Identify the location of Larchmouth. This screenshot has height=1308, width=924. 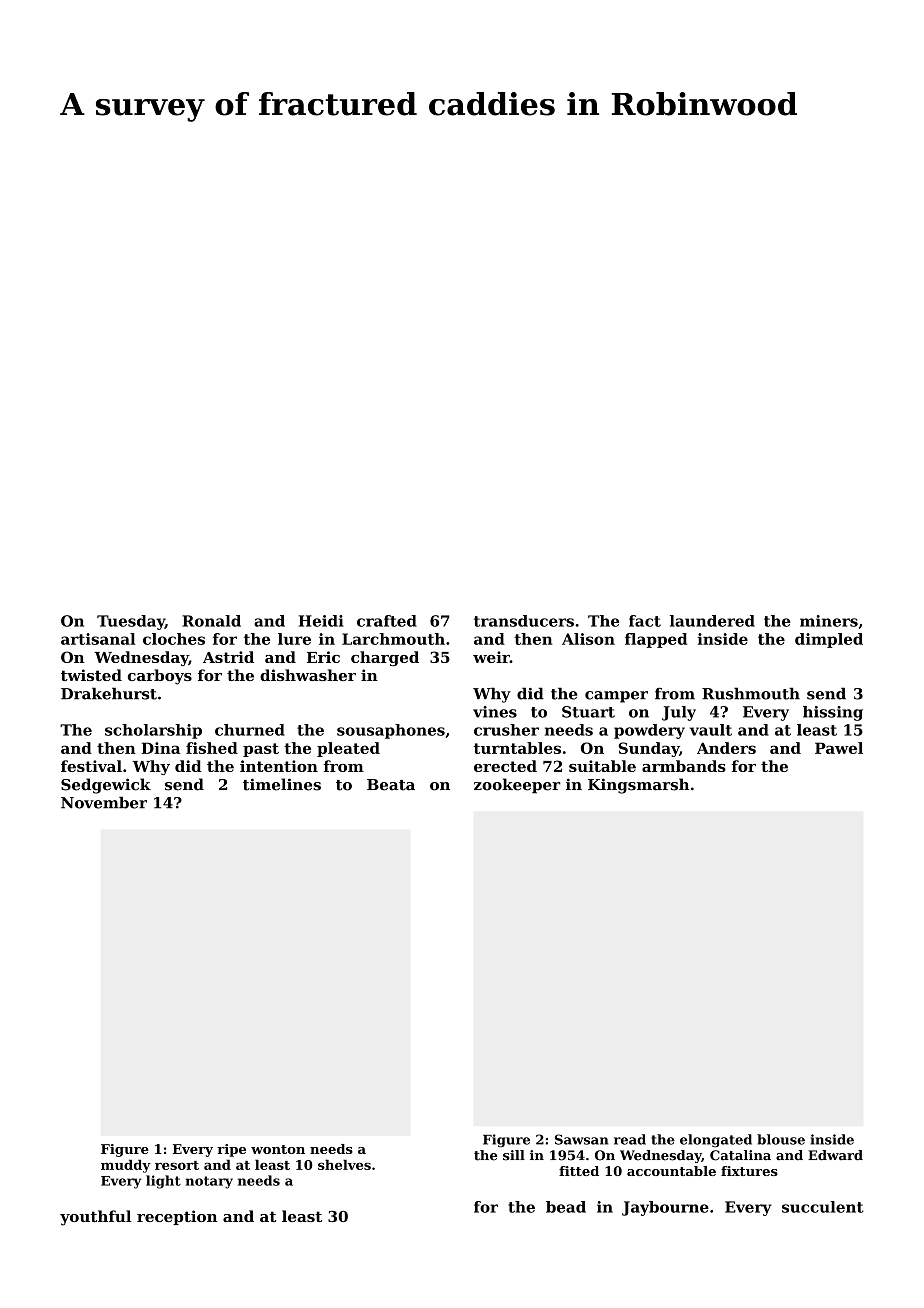
(393, 639).
